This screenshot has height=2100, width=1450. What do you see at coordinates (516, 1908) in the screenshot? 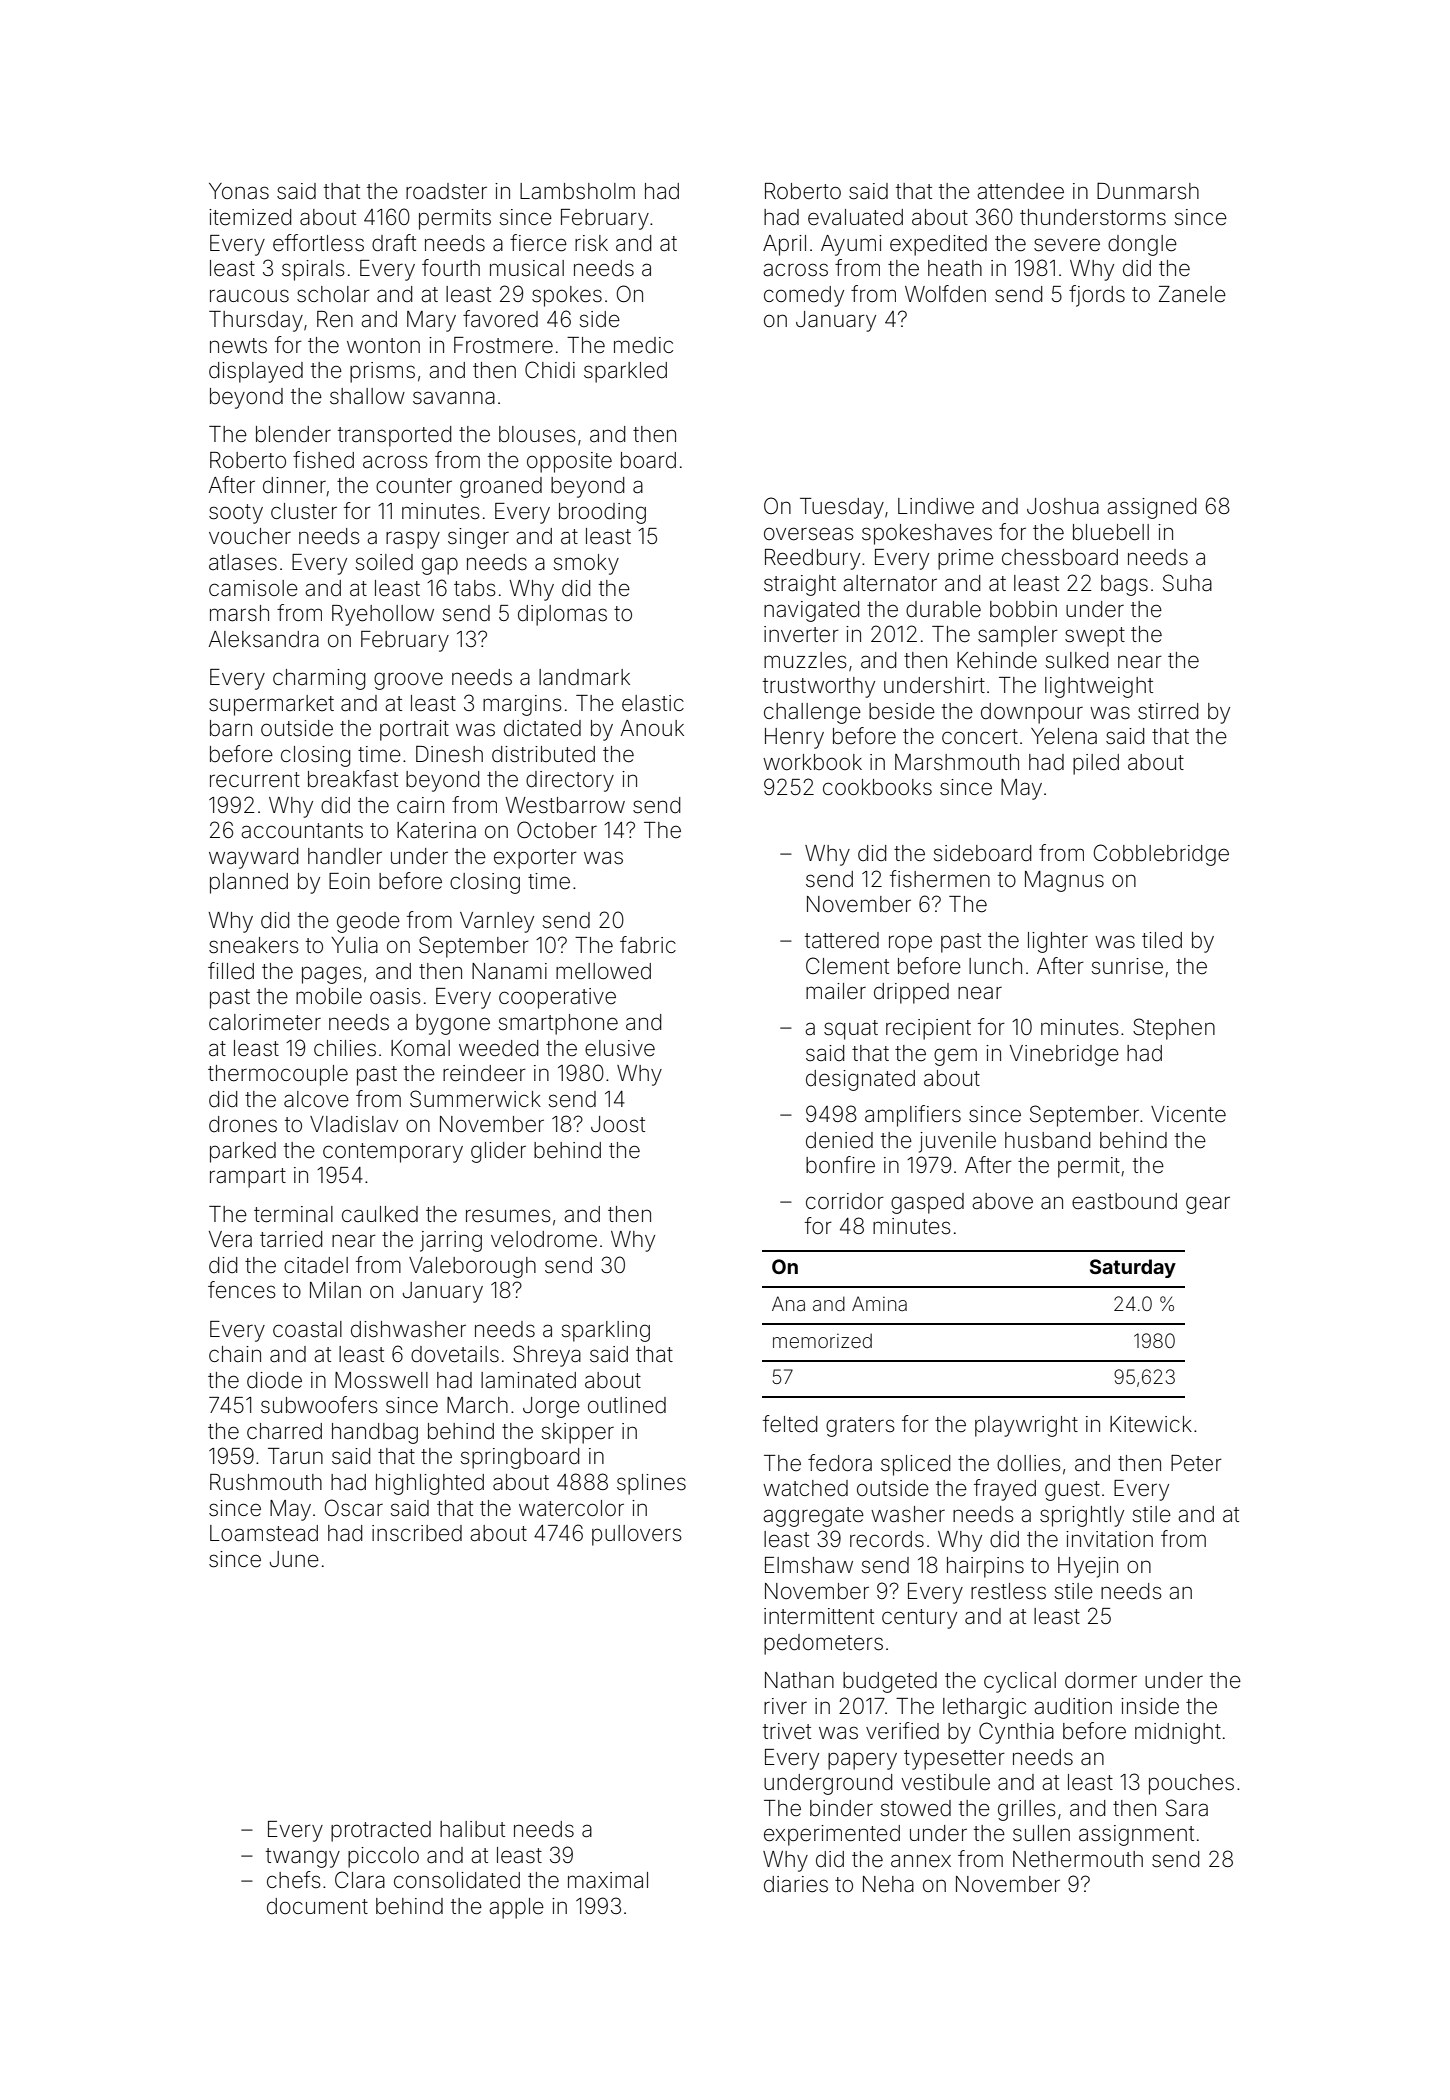
I see `apple` at bounding box center [516, 1908].
